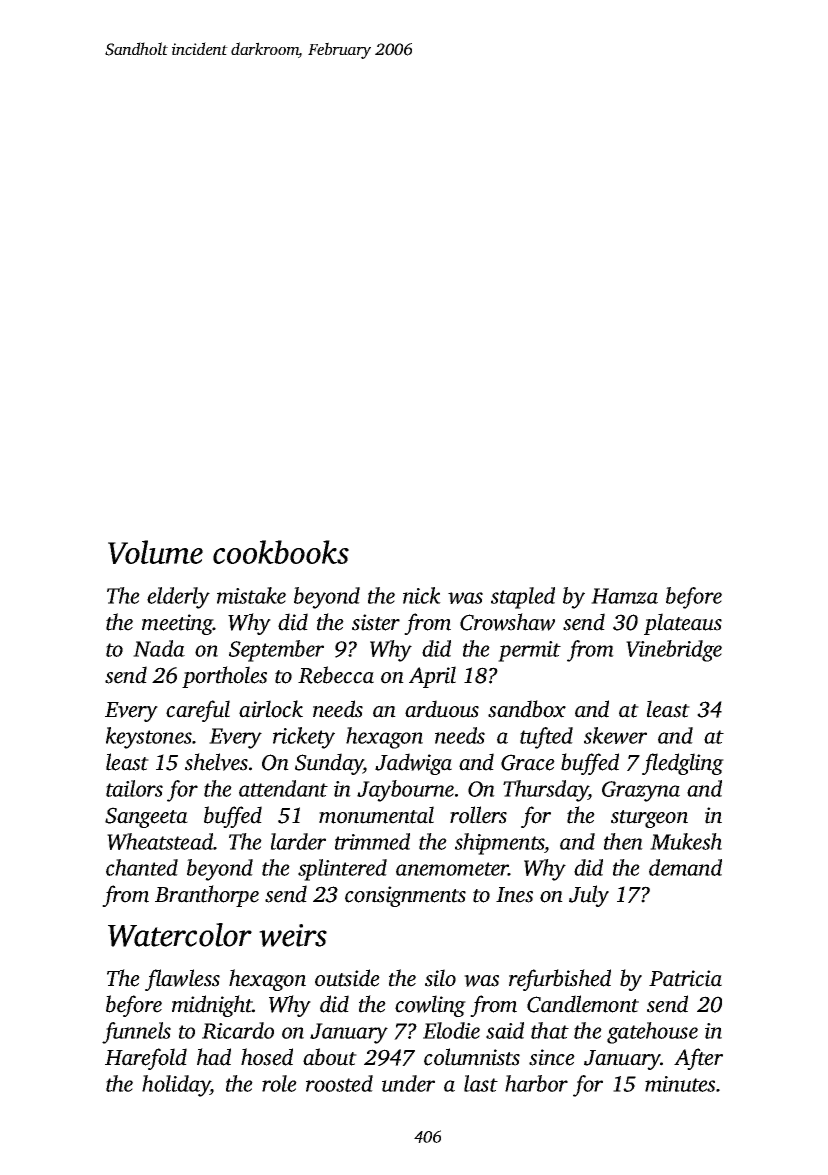 The width and height of the page is (828, 1175). What do you see at coordinates (527, 709) in the page?
I see `sandbox` at bounding box center [527, 709].
